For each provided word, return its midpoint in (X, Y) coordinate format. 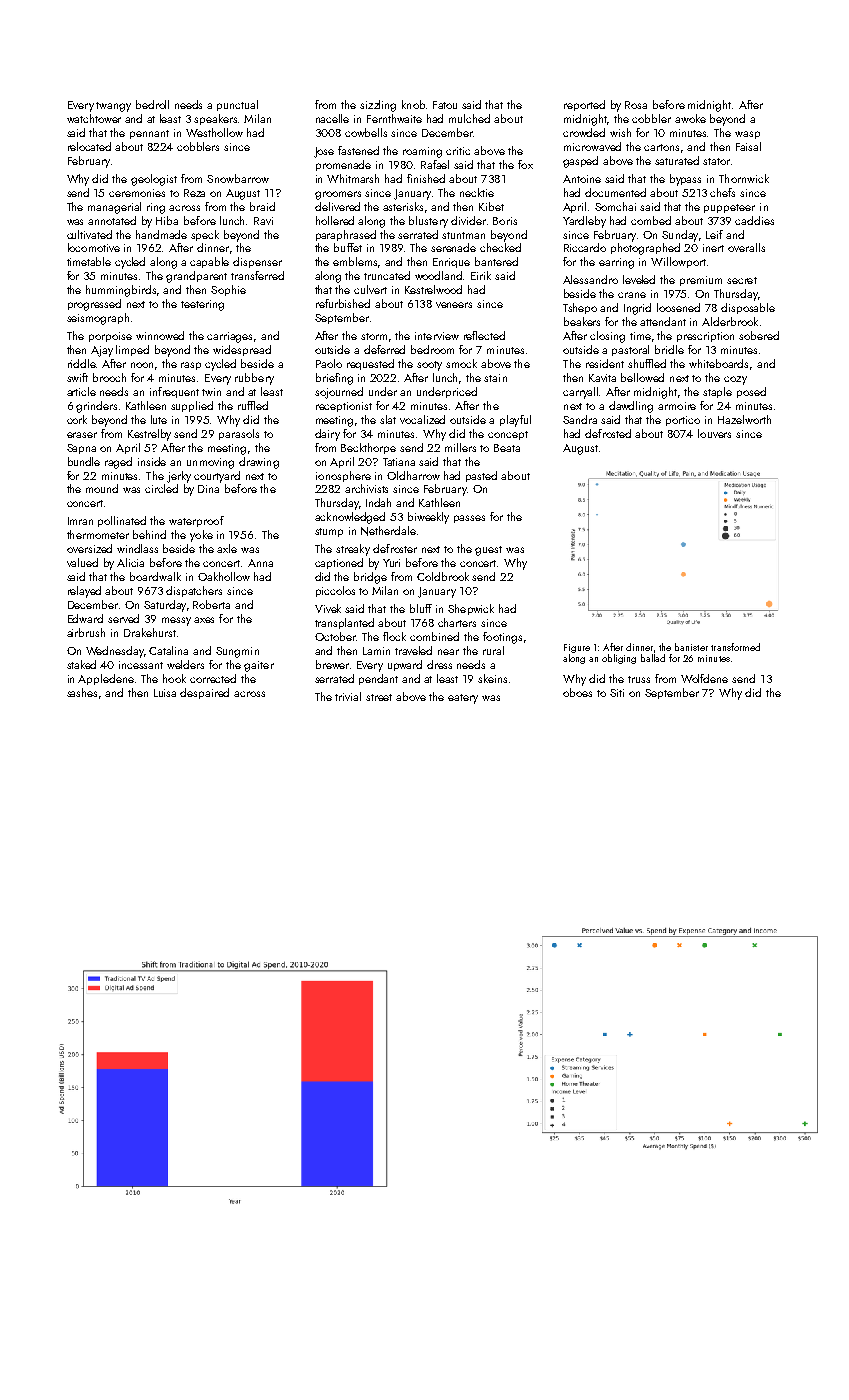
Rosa (636, 105)
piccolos (335, 591)
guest (488, 551)
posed (751, 392)
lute (159, 419)
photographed (645, 249)
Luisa (165, 693)
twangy (113, 107)
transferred (257, 275)
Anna (260, 563)
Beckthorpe (368, 448)
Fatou (445, 105)
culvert (370, 289)
